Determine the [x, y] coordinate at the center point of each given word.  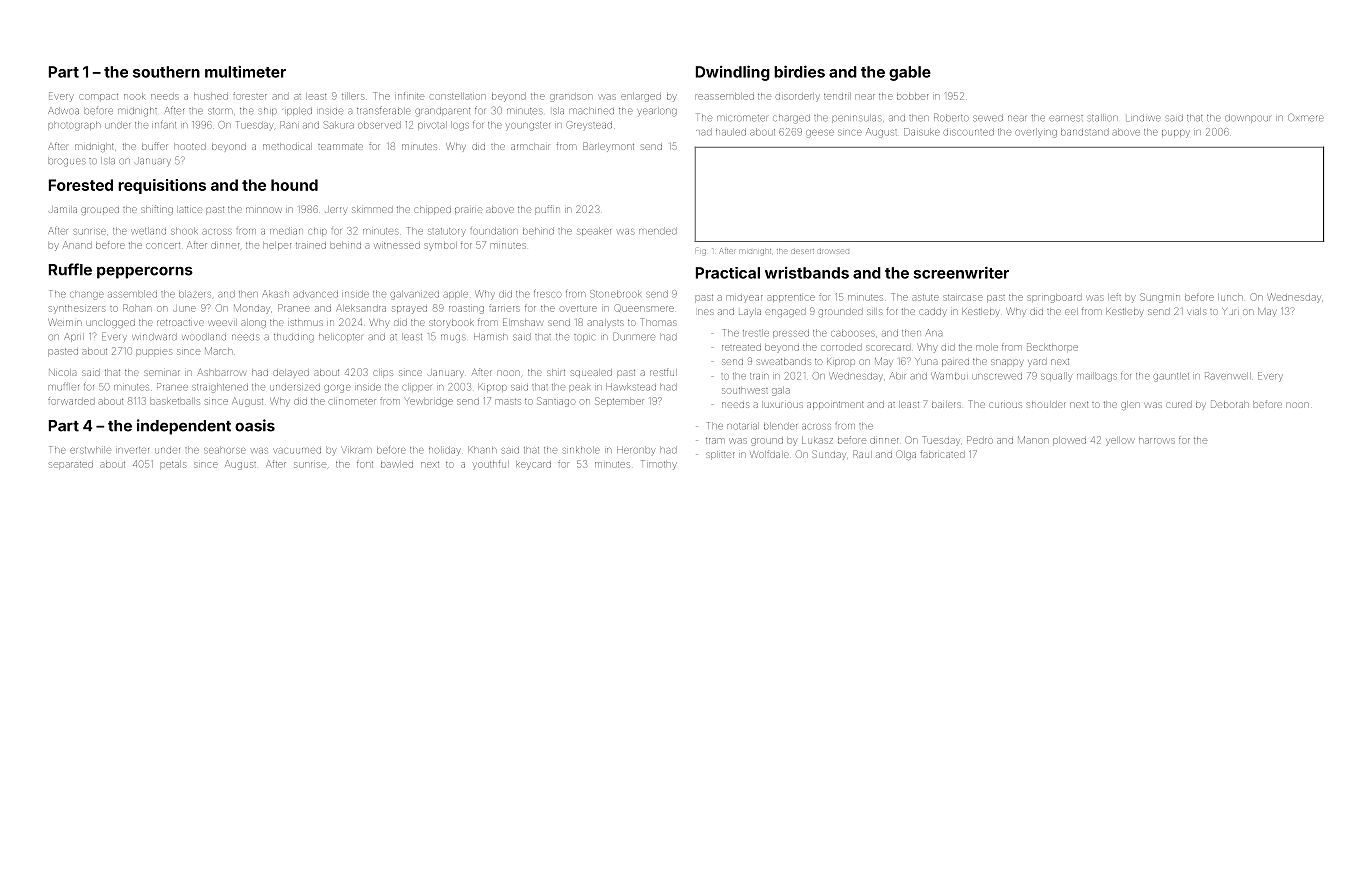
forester [250, 96]
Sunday [829, 455]
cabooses [853, 334]
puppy [1176, 133]
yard [1037, 363]
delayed [291, 374]
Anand [77, 245]
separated [71, 465]
